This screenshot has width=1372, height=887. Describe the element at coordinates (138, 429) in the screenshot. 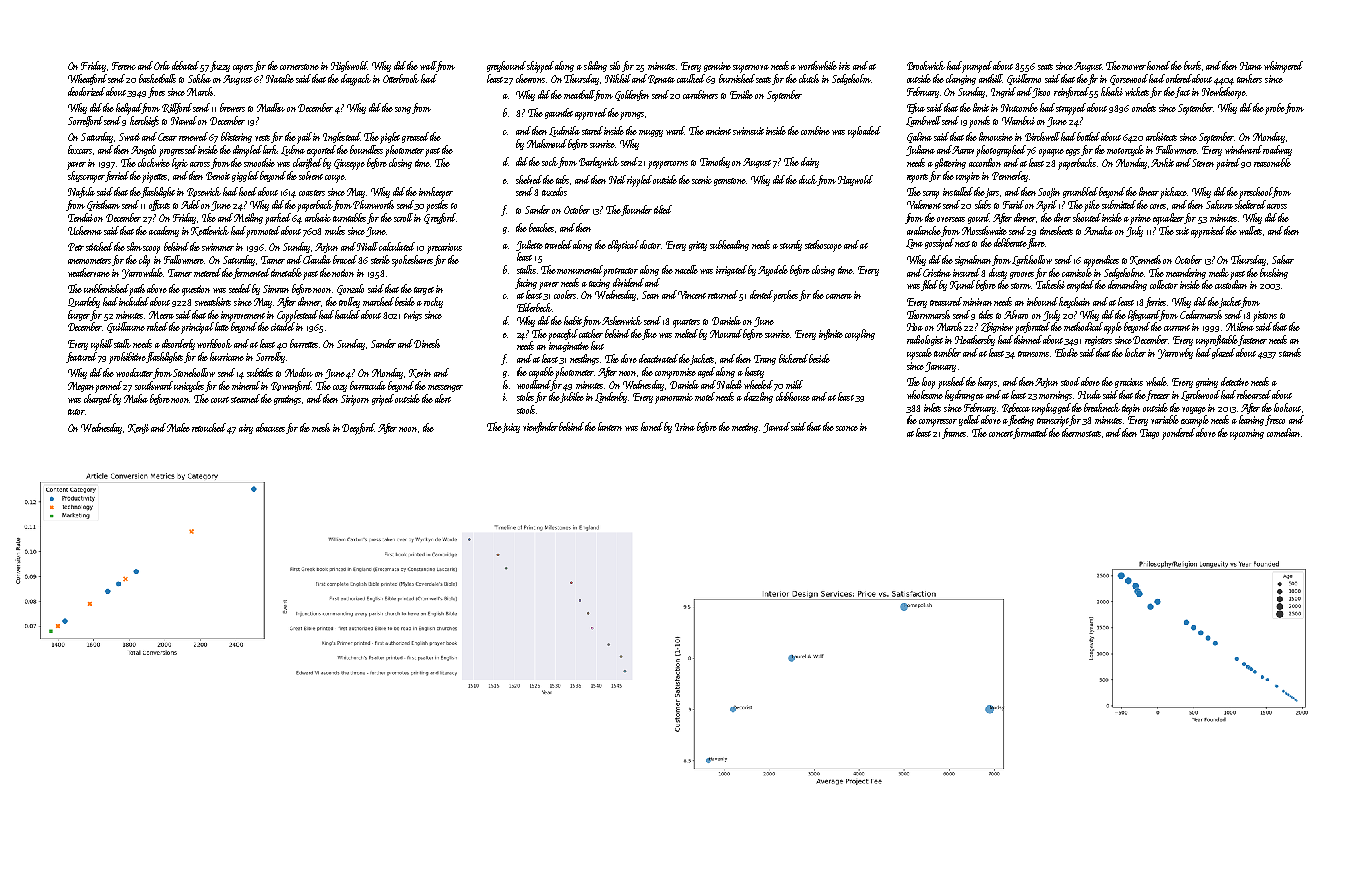

I see `Kenji` at that location.
